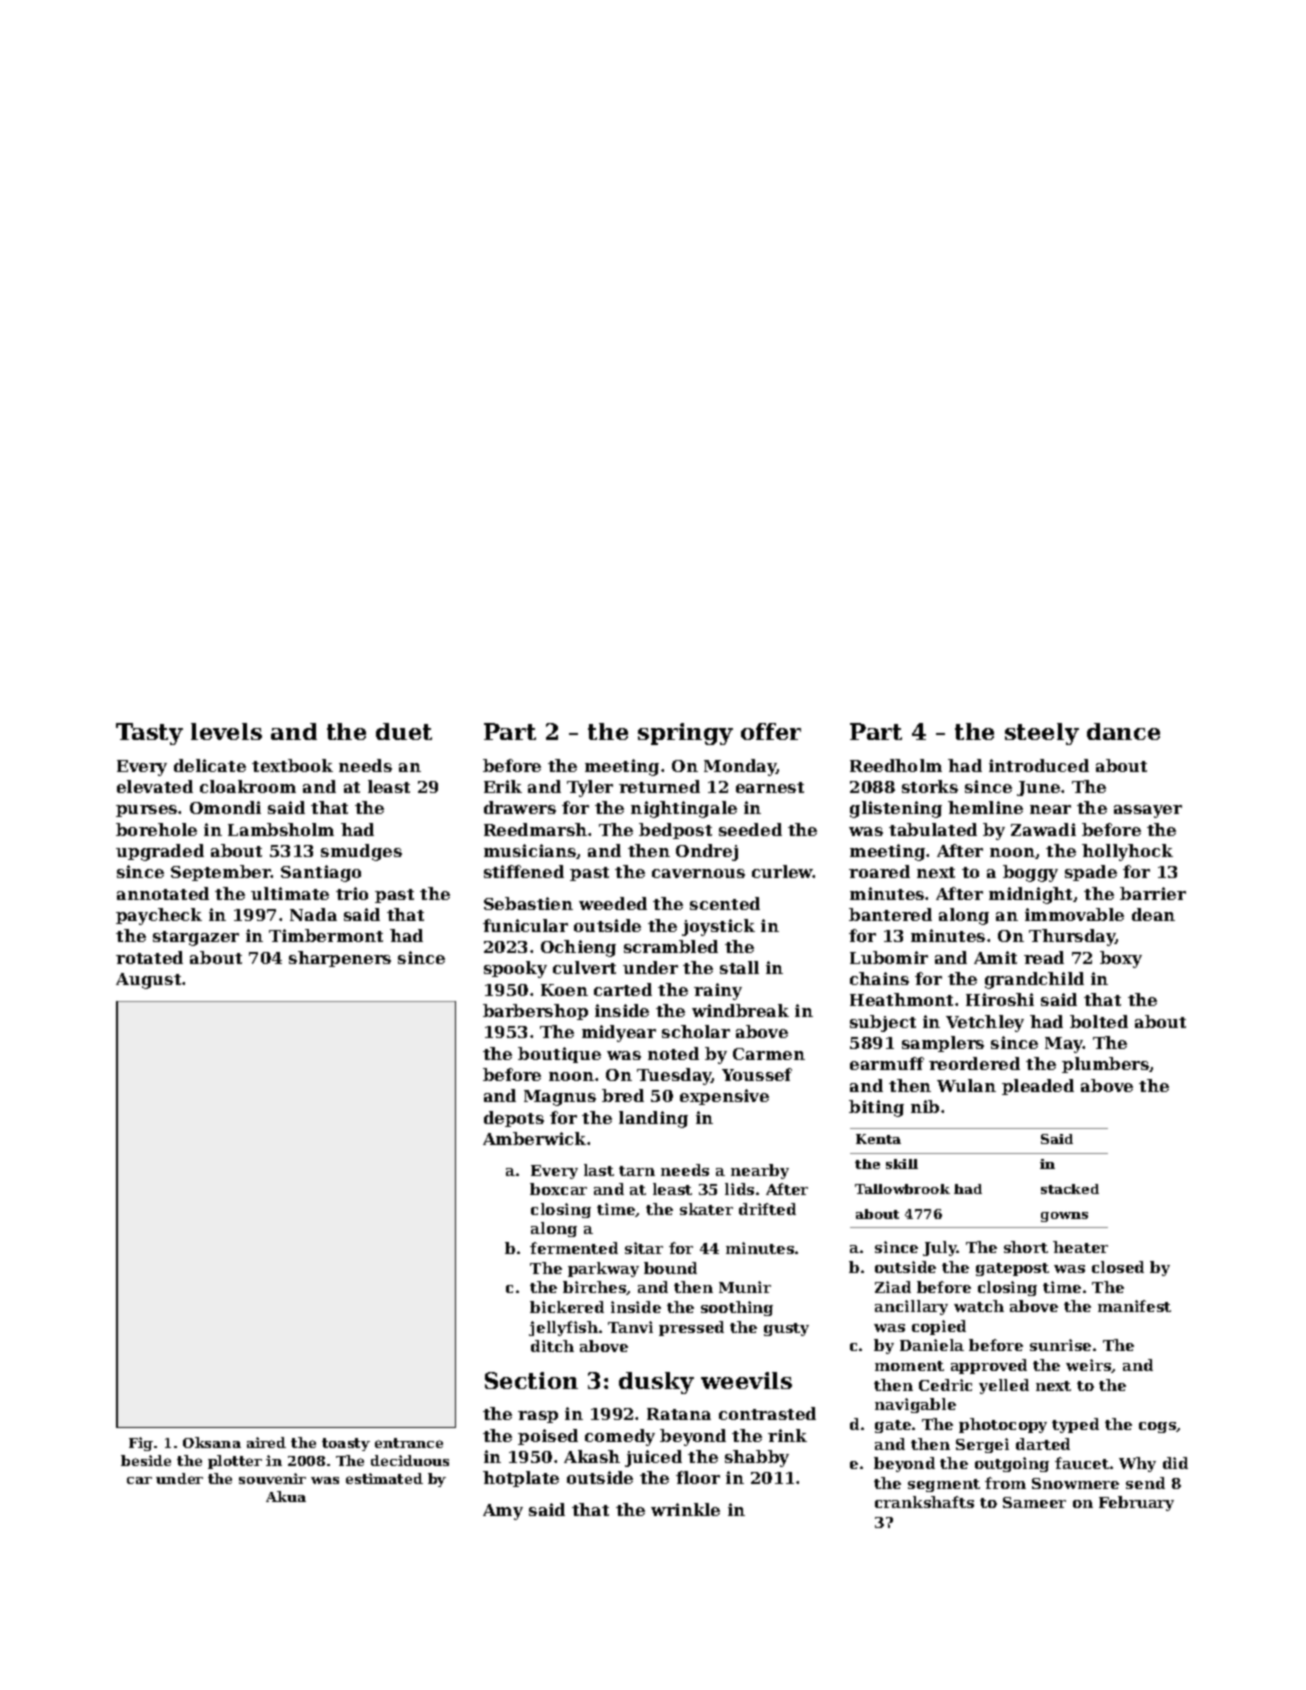 Image resolution: width=1306 pixels, height=1690 pixels. What do you see at coordinates (896, 809) in the screenshot?
I see `glistening` at bounding box center [896, 809].
